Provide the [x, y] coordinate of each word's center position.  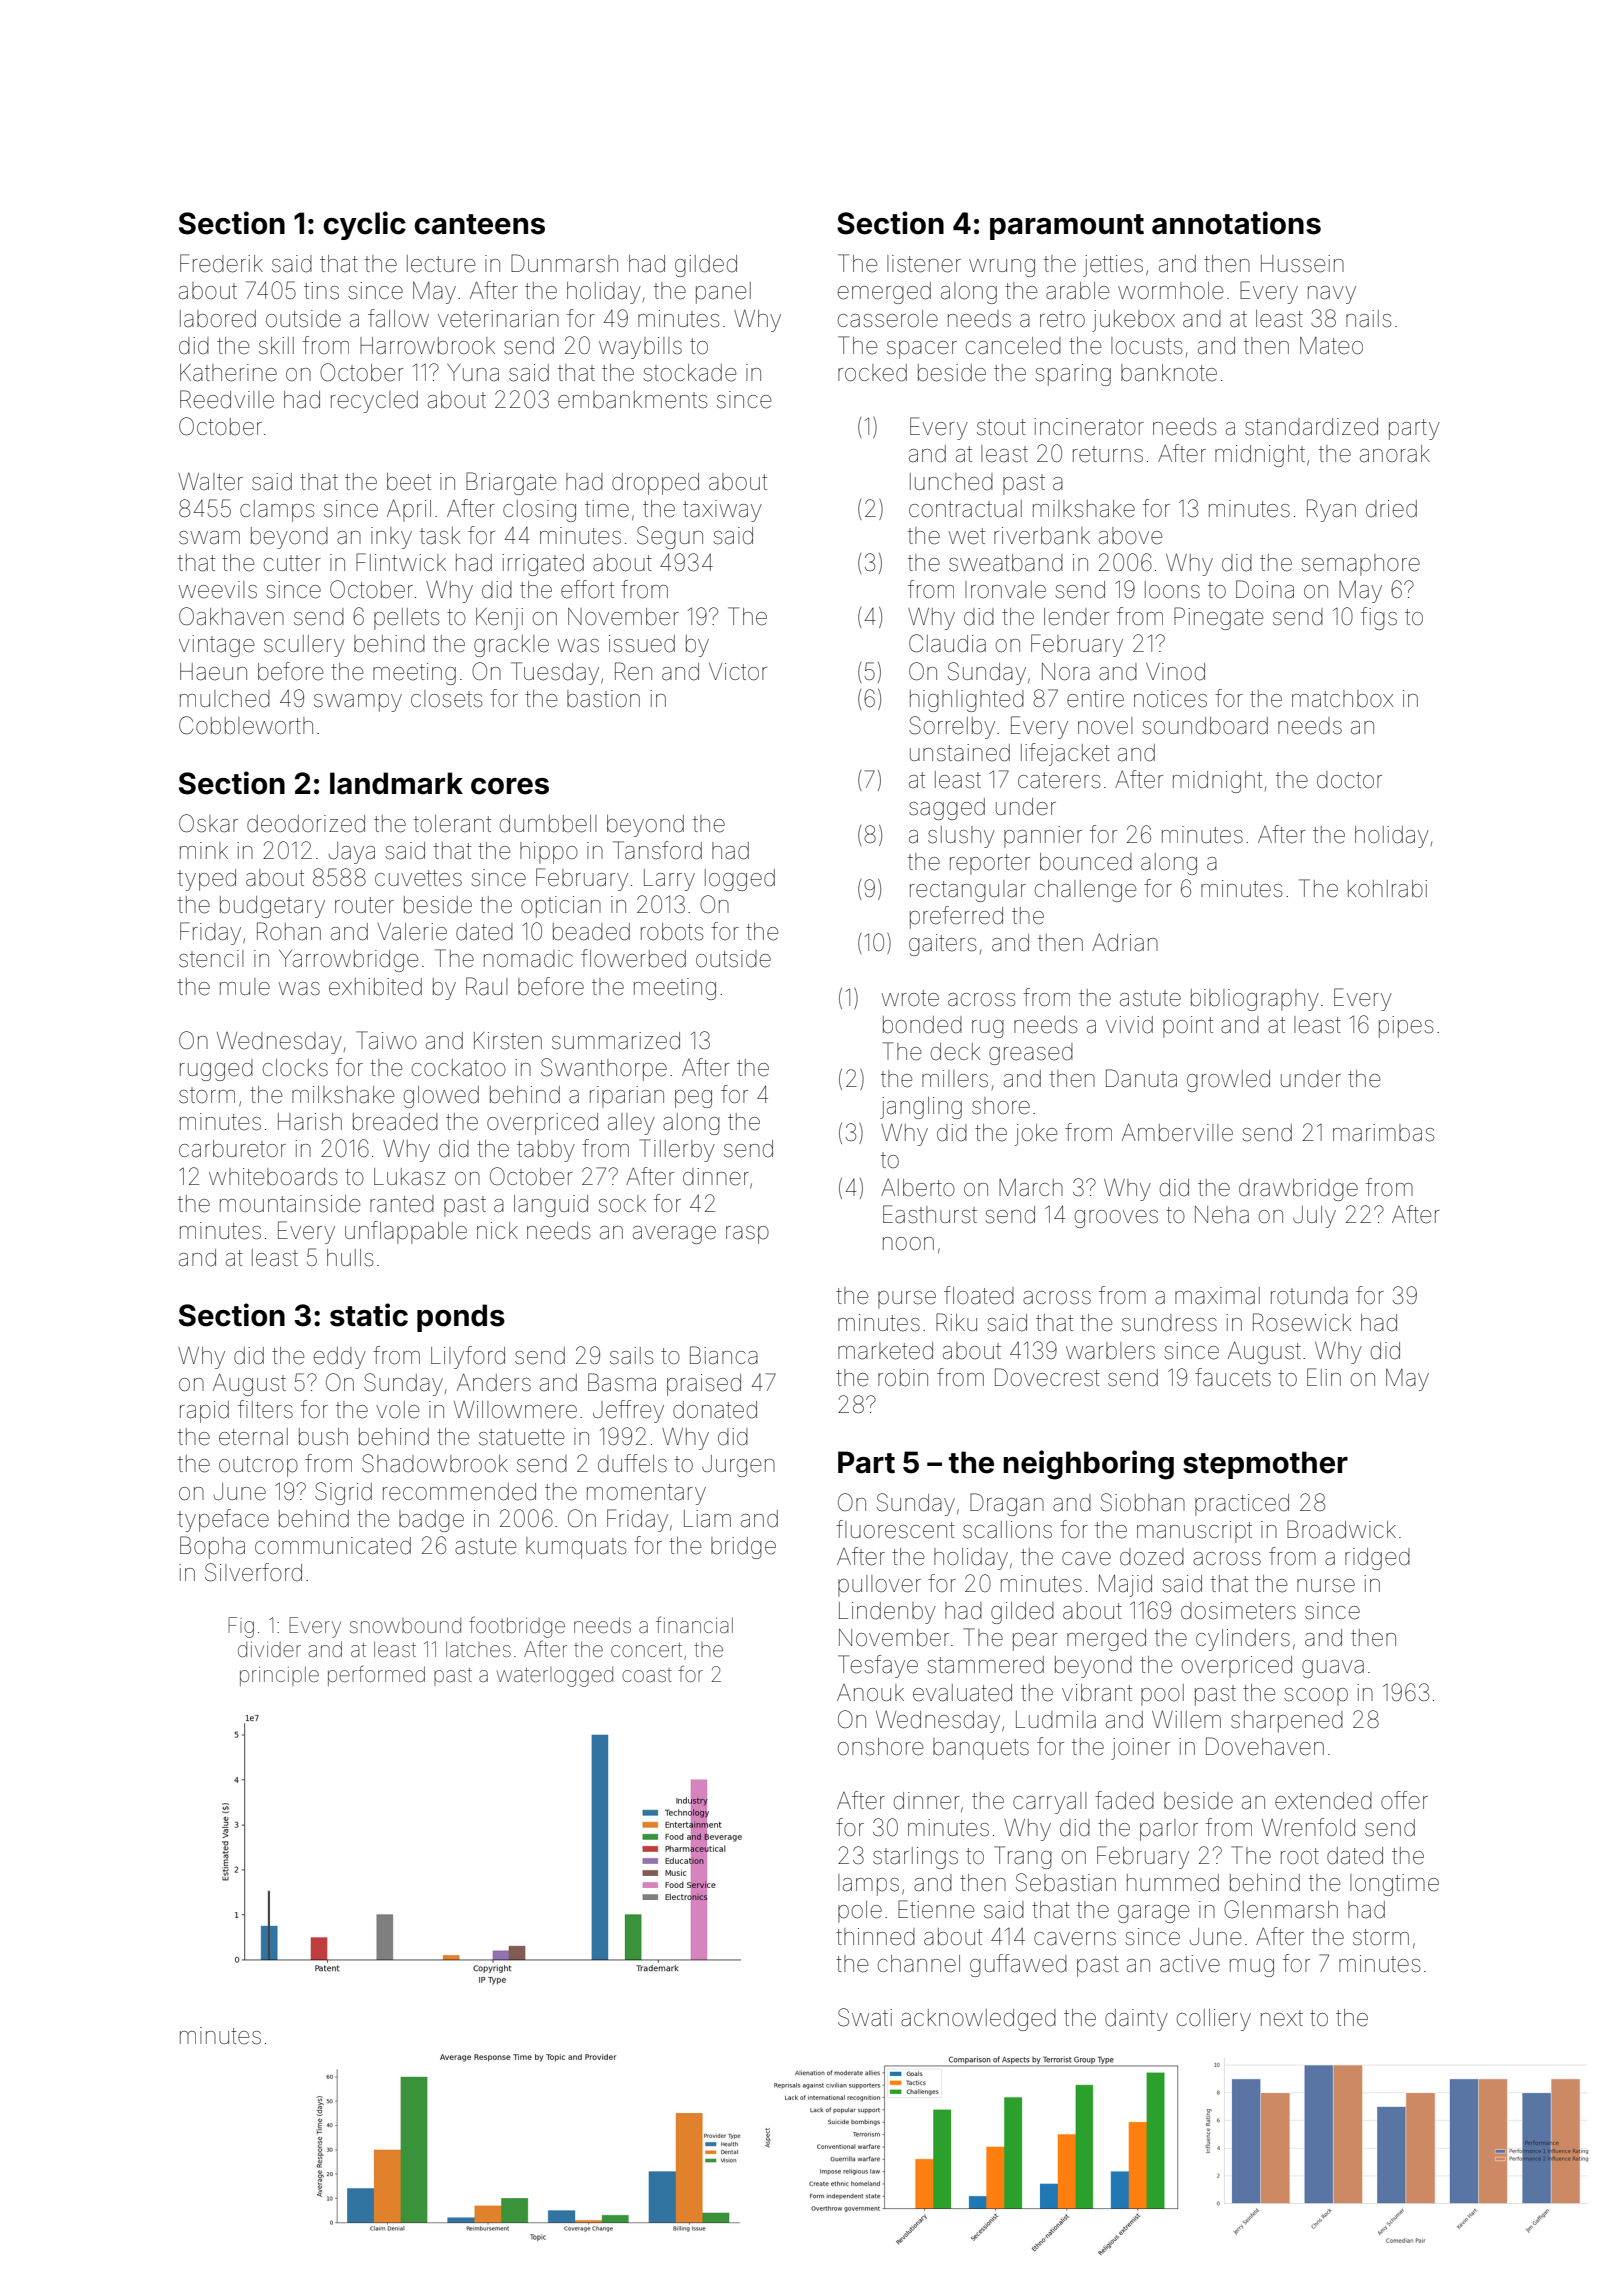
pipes [1406, 1027]
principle [279, 1676]
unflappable [406, 1232]
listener [924, 264]
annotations [1236, 223]
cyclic [364, 225]
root [1300, 1856]
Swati [865, 2017]
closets [446, 699]
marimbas [1383, 1133]
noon [908, 1243]
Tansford [657, 850]
